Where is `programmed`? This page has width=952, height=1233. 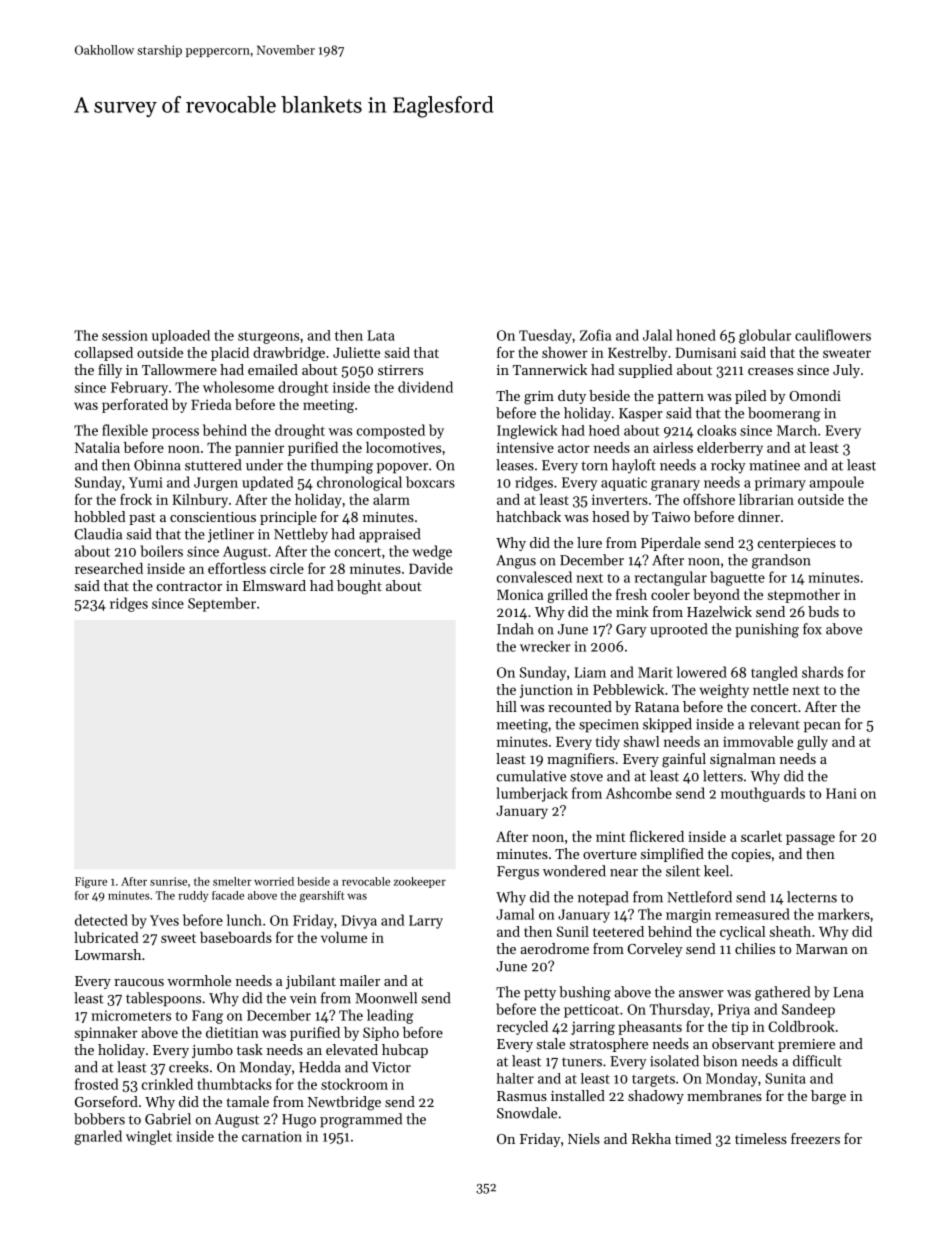 programmed is located at coordinates (361, 1120).
